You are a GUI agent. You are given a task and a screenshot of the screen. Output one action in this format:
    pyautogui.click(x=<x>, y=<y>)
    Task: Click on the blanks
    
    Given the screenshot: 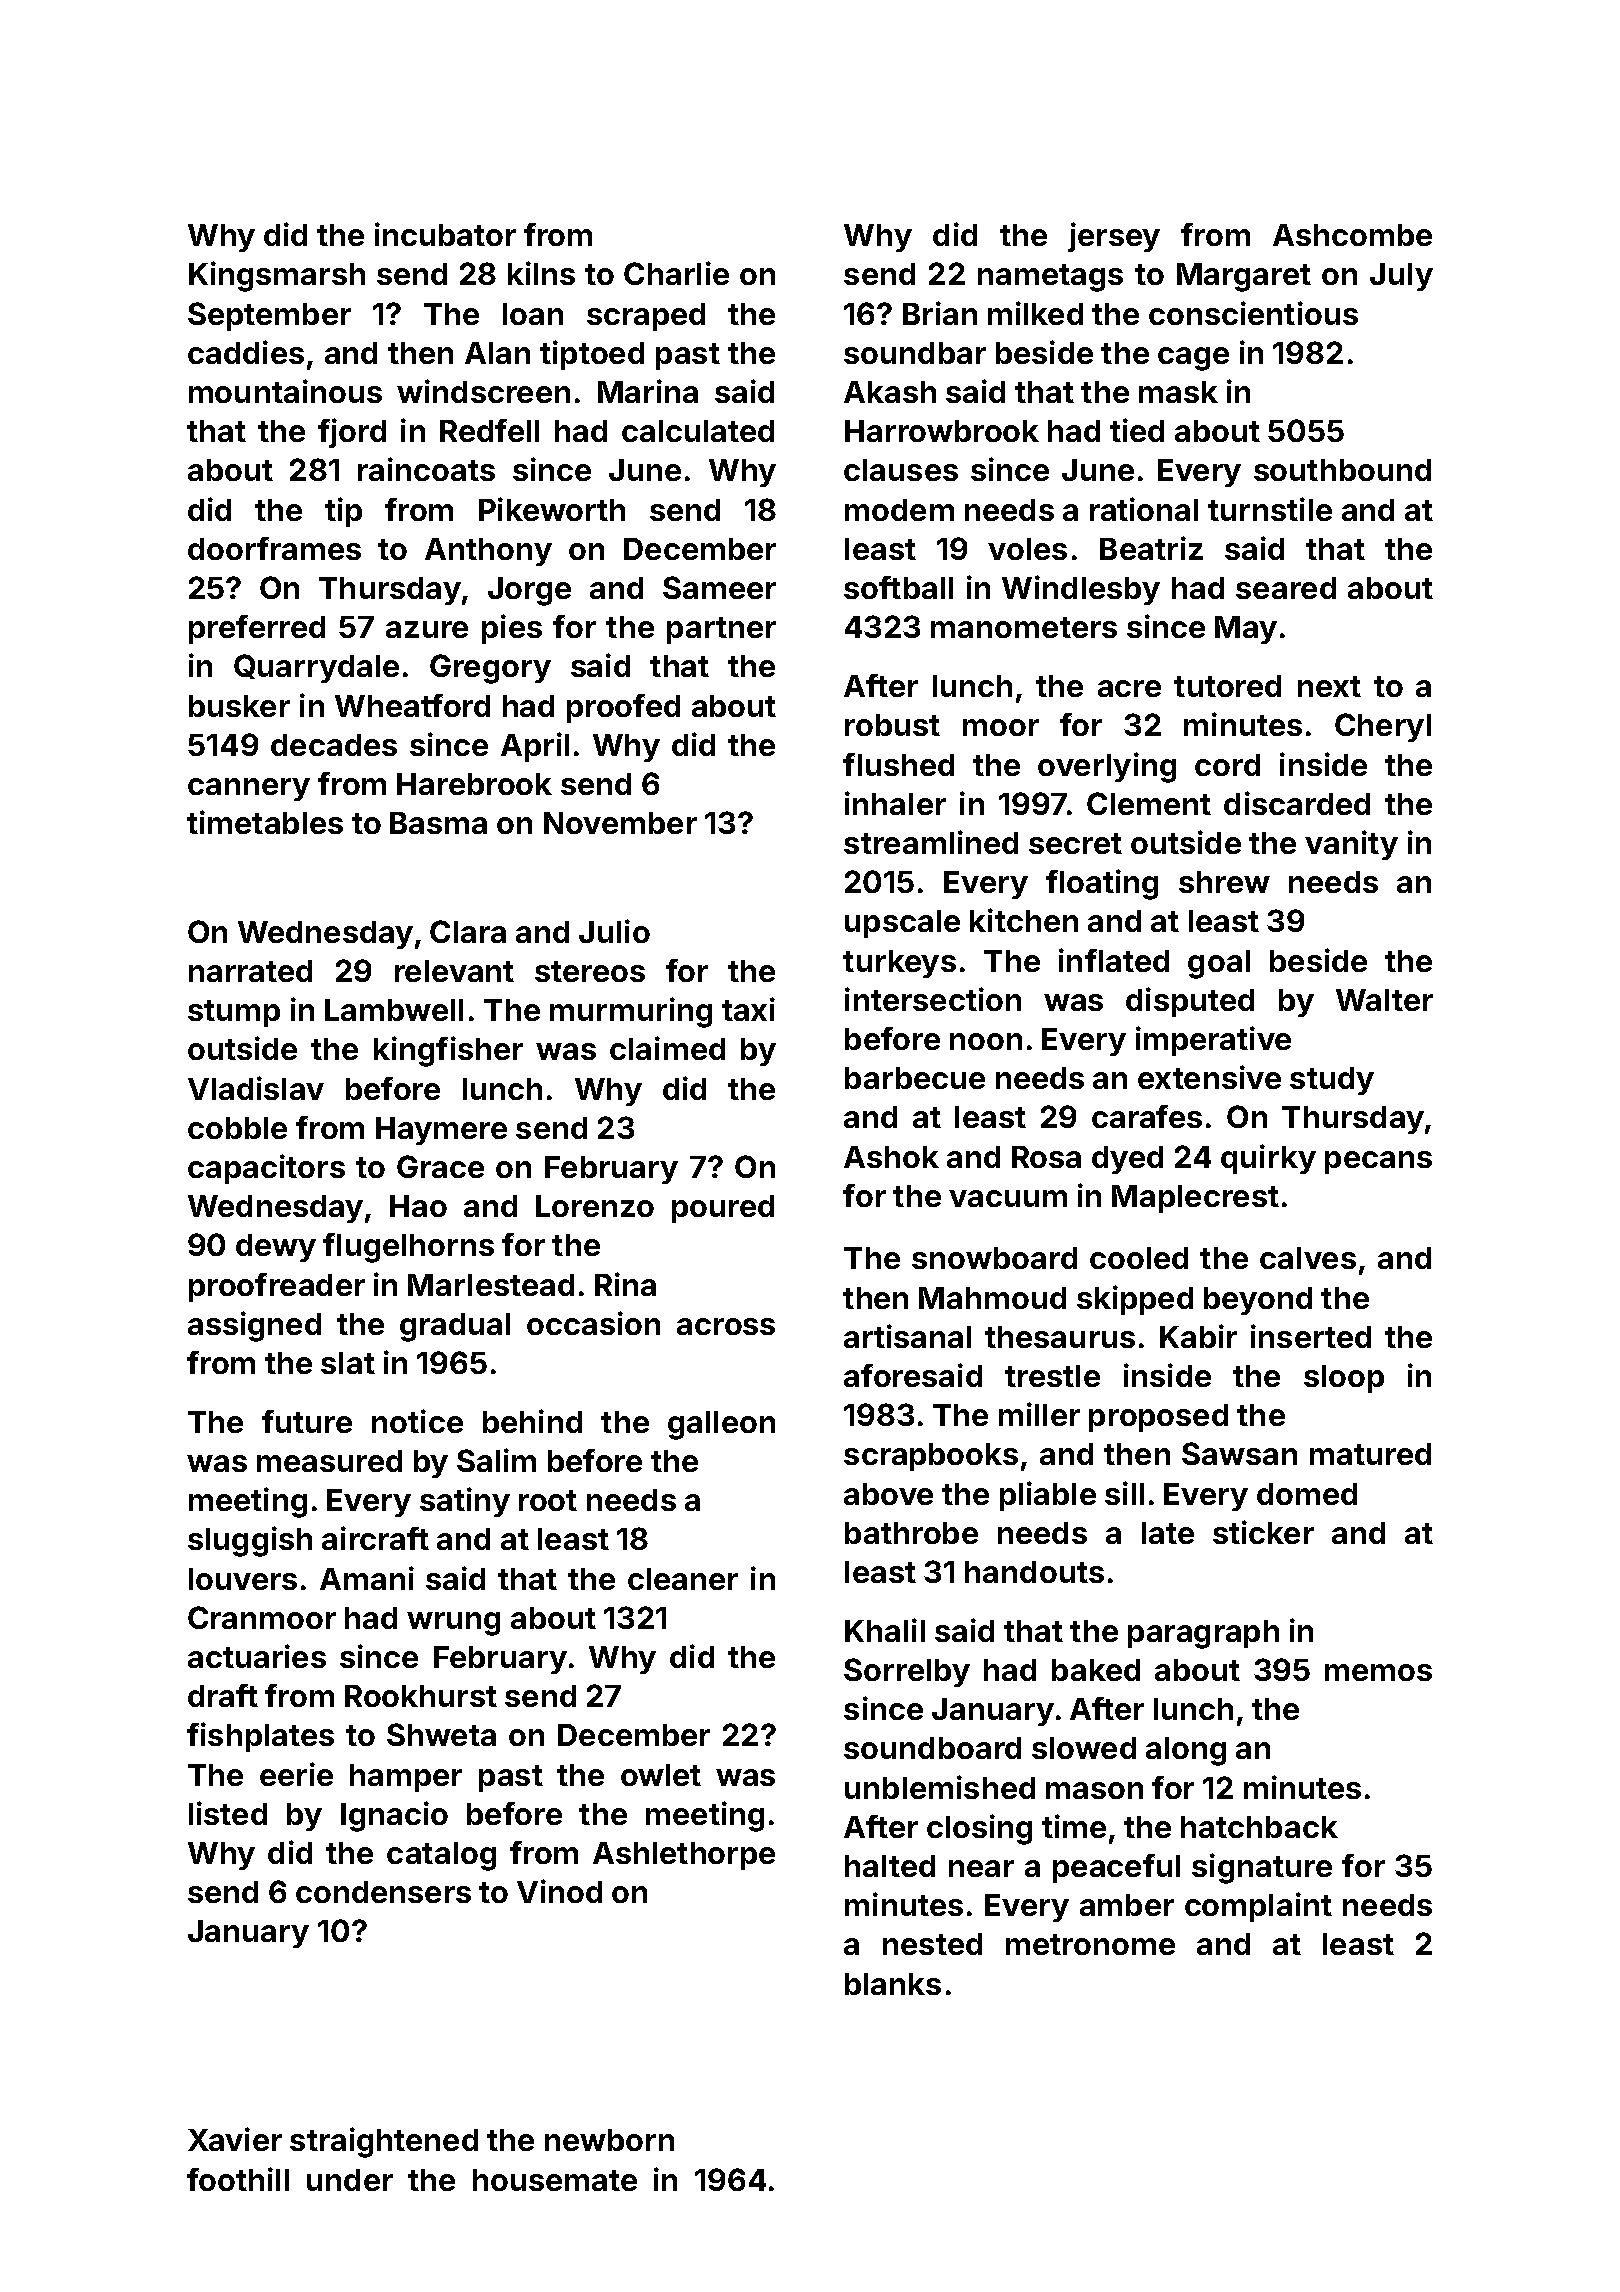 What is the action you would take?
    pyautogui.click(x=893, y=1984)
